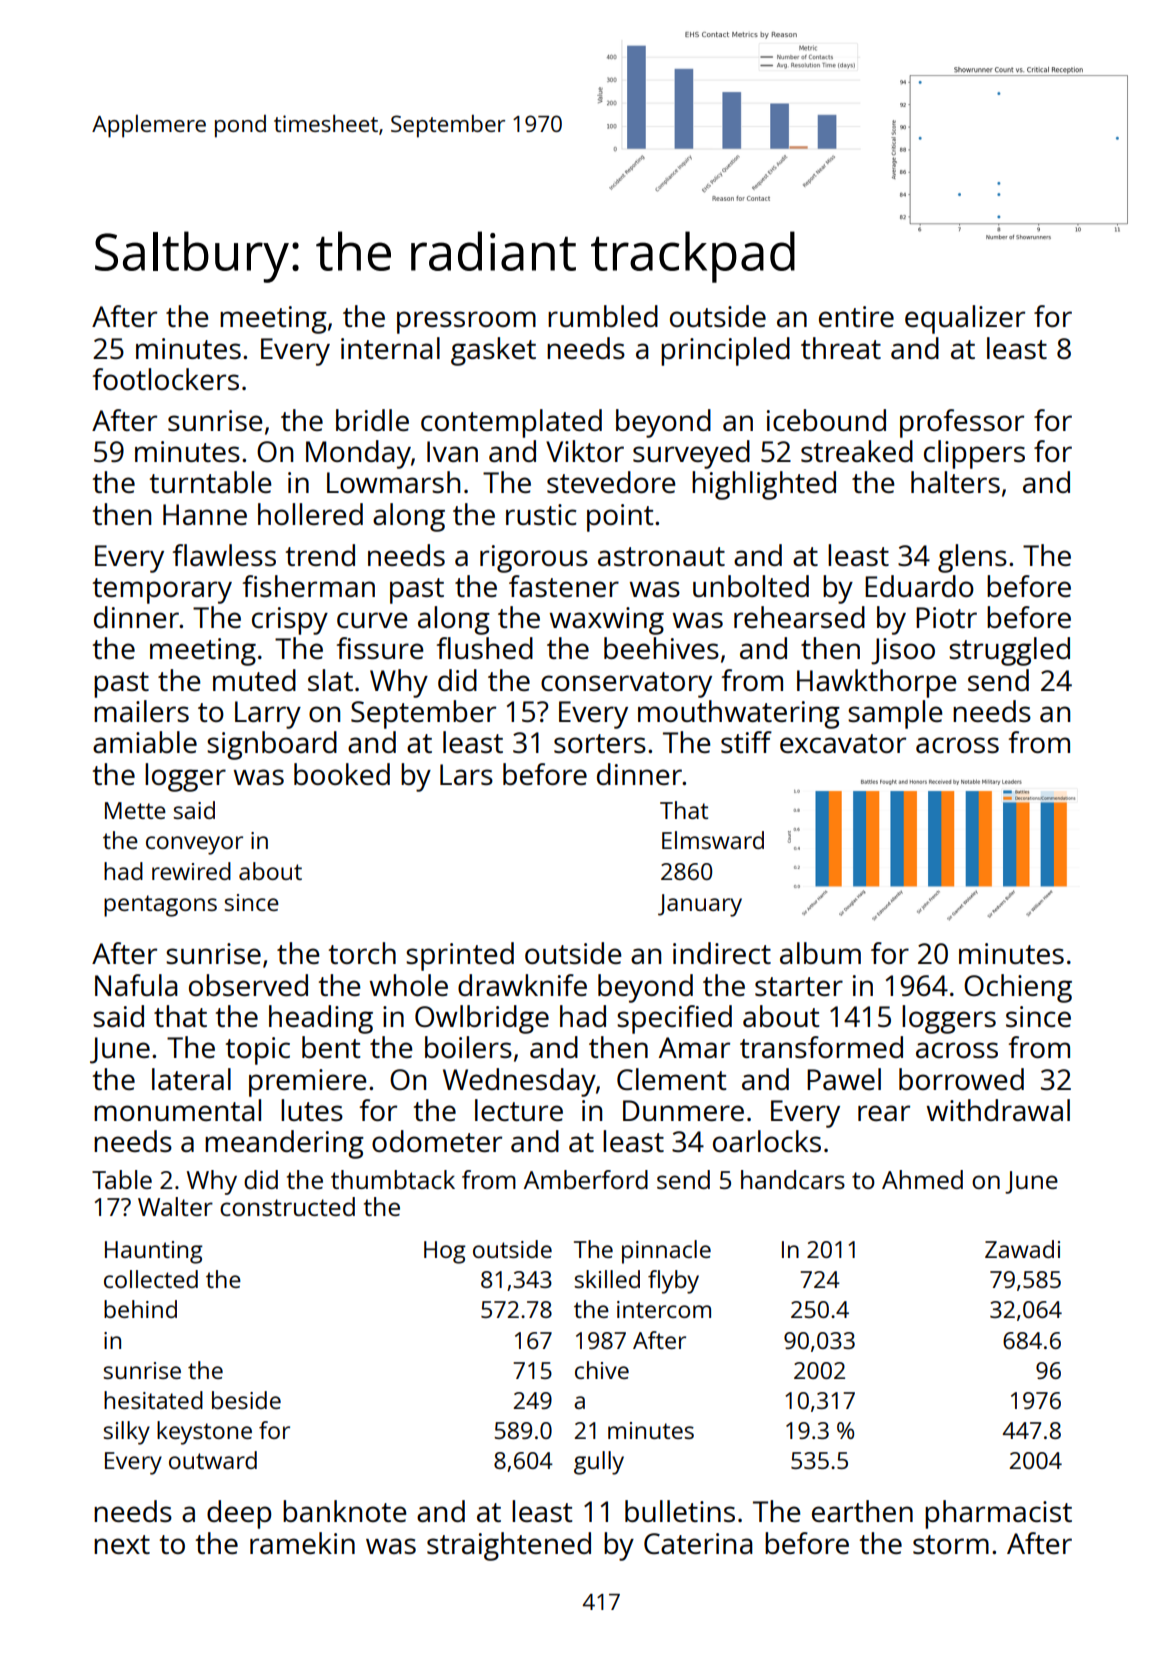 This screenshot has width=1165, height=1654. What do you see at coordinates (698, 1543) in the screenshot?
I see `Caterina` at bounding box center [698, 1543].
